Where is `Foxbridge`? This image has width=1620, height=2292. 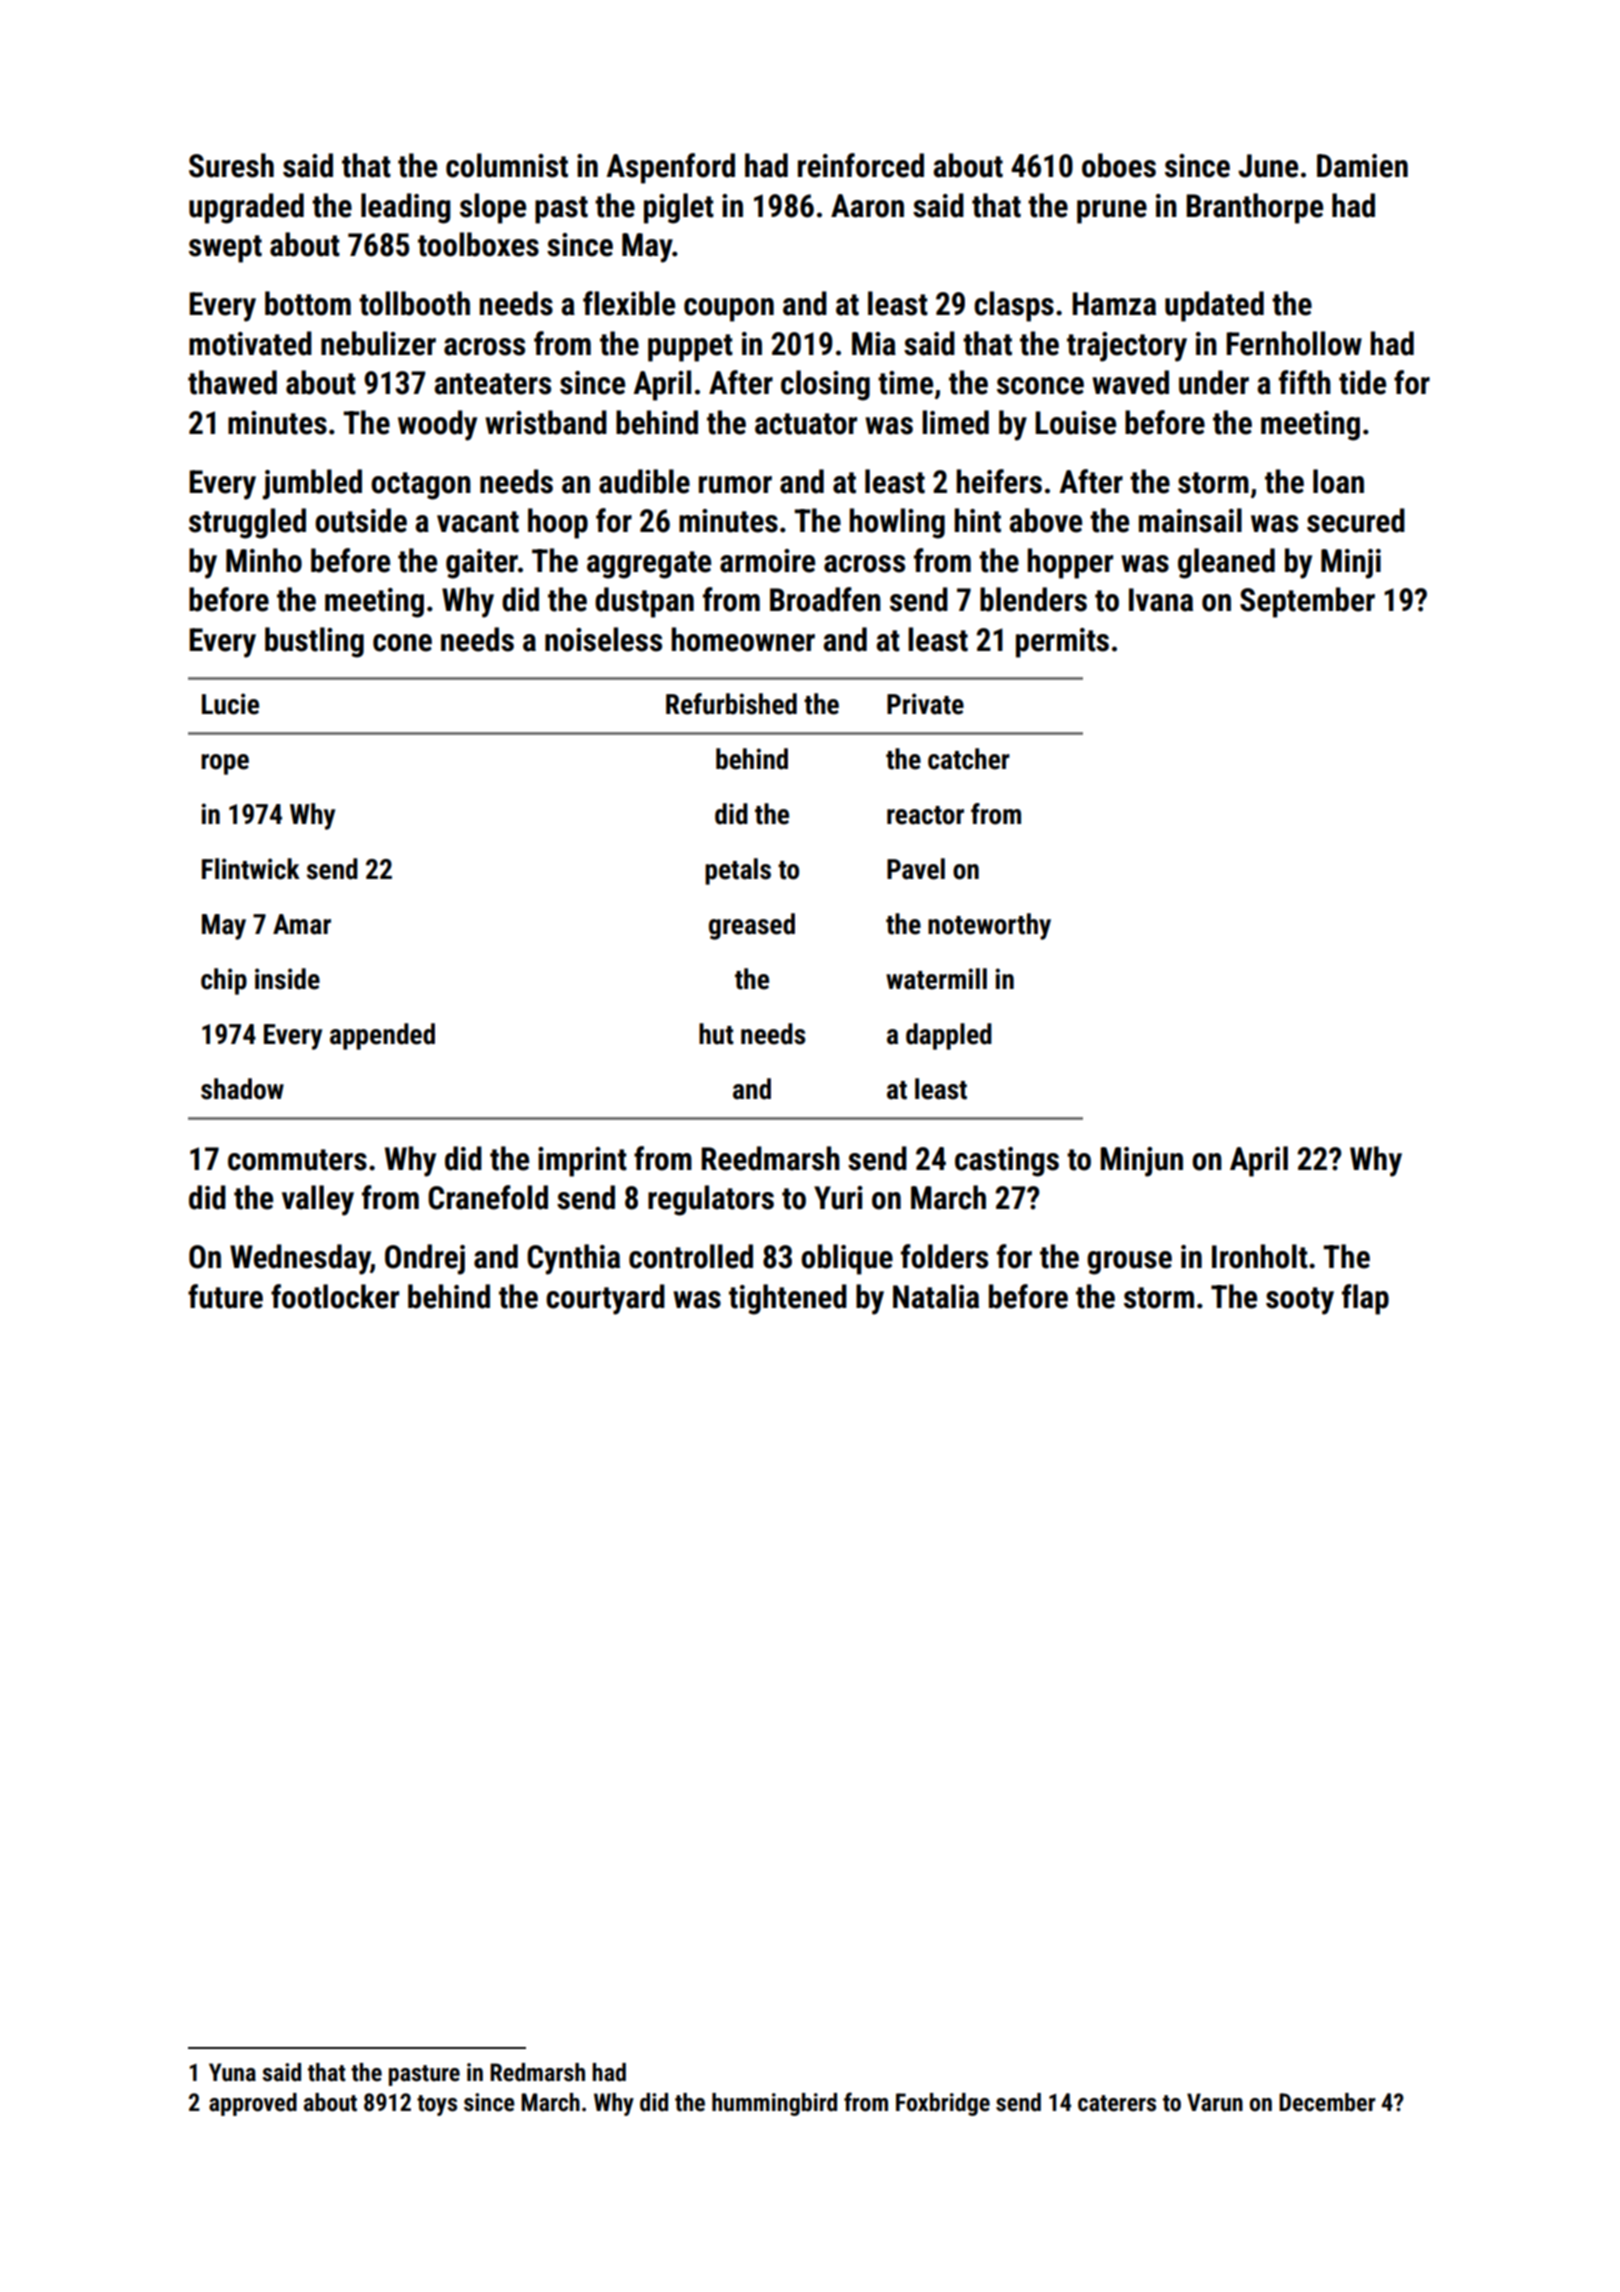 Foxbridge is located at coordinates (943, 2104).
